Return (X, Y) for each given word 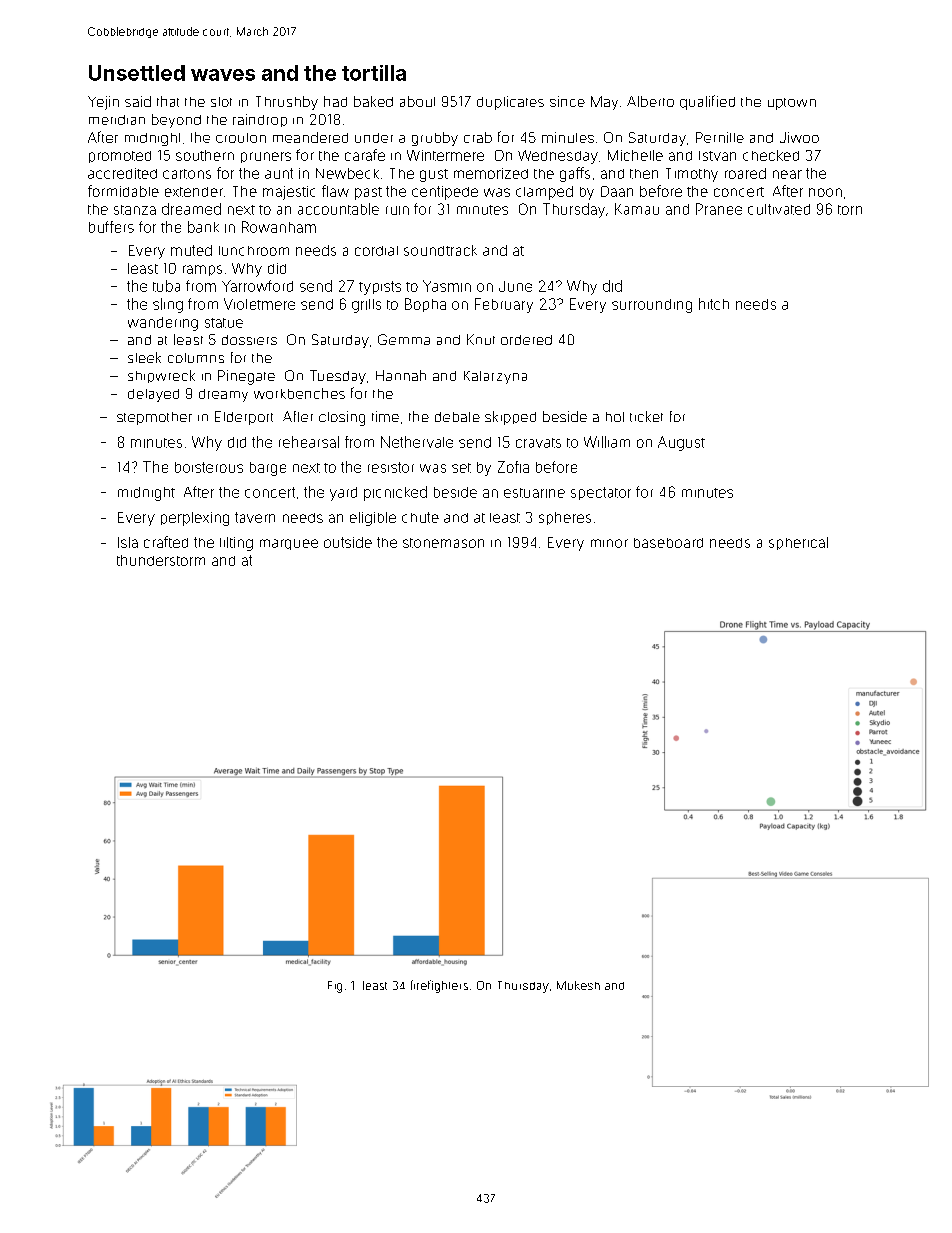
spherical (798, 543)
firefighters (439, 986)
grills (366, 306)
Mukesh (578, 985)
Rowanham (279, 227)
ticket (646, 416)
